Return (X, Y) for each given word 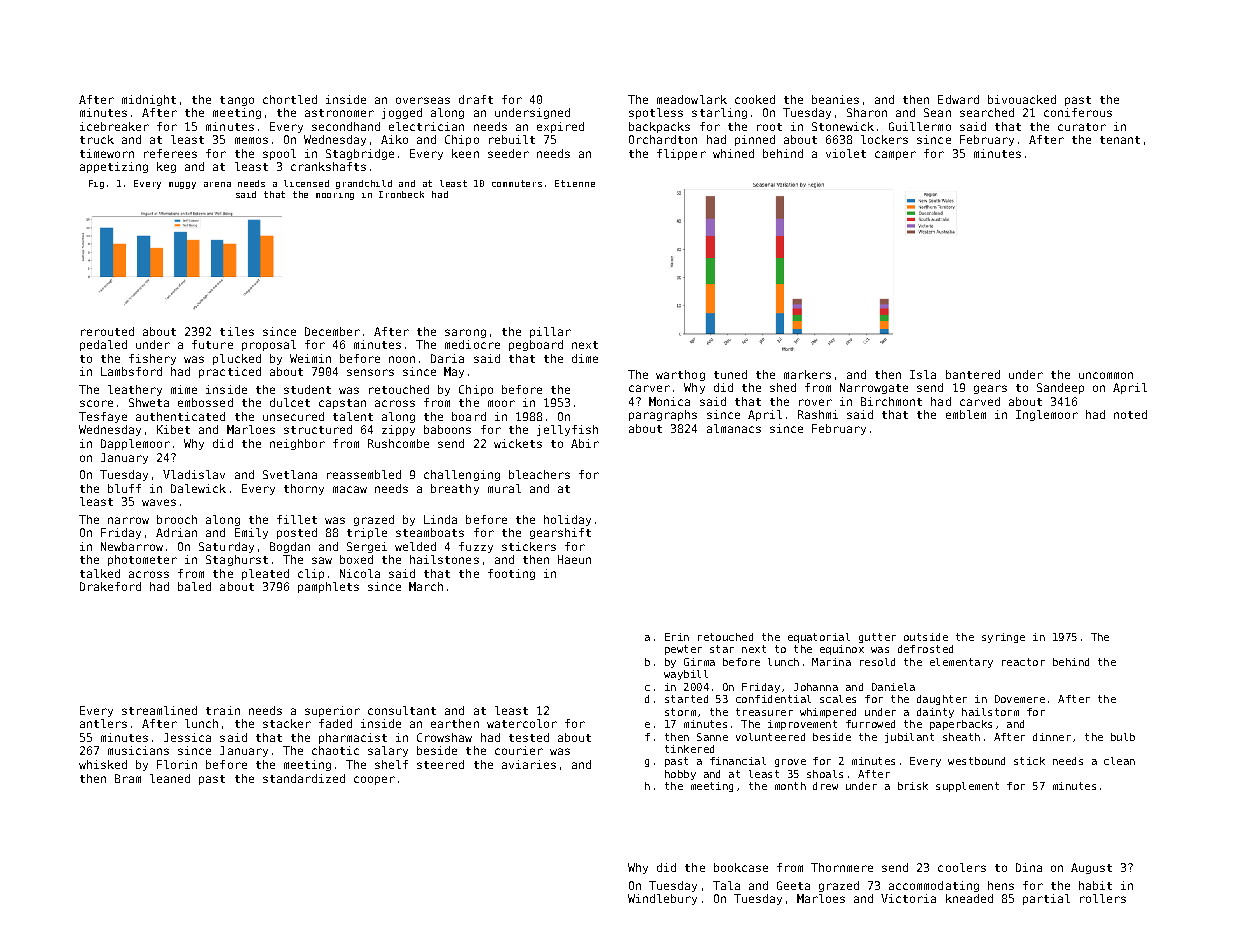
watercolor (522, 723)
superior (332, 711)
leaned (170, 778)
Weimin (310, 358)
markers (807, 374)
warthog (680, 375)
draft (476, 99)
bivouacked (1022, 99)
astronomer (339, 113)
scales (838, 699)
